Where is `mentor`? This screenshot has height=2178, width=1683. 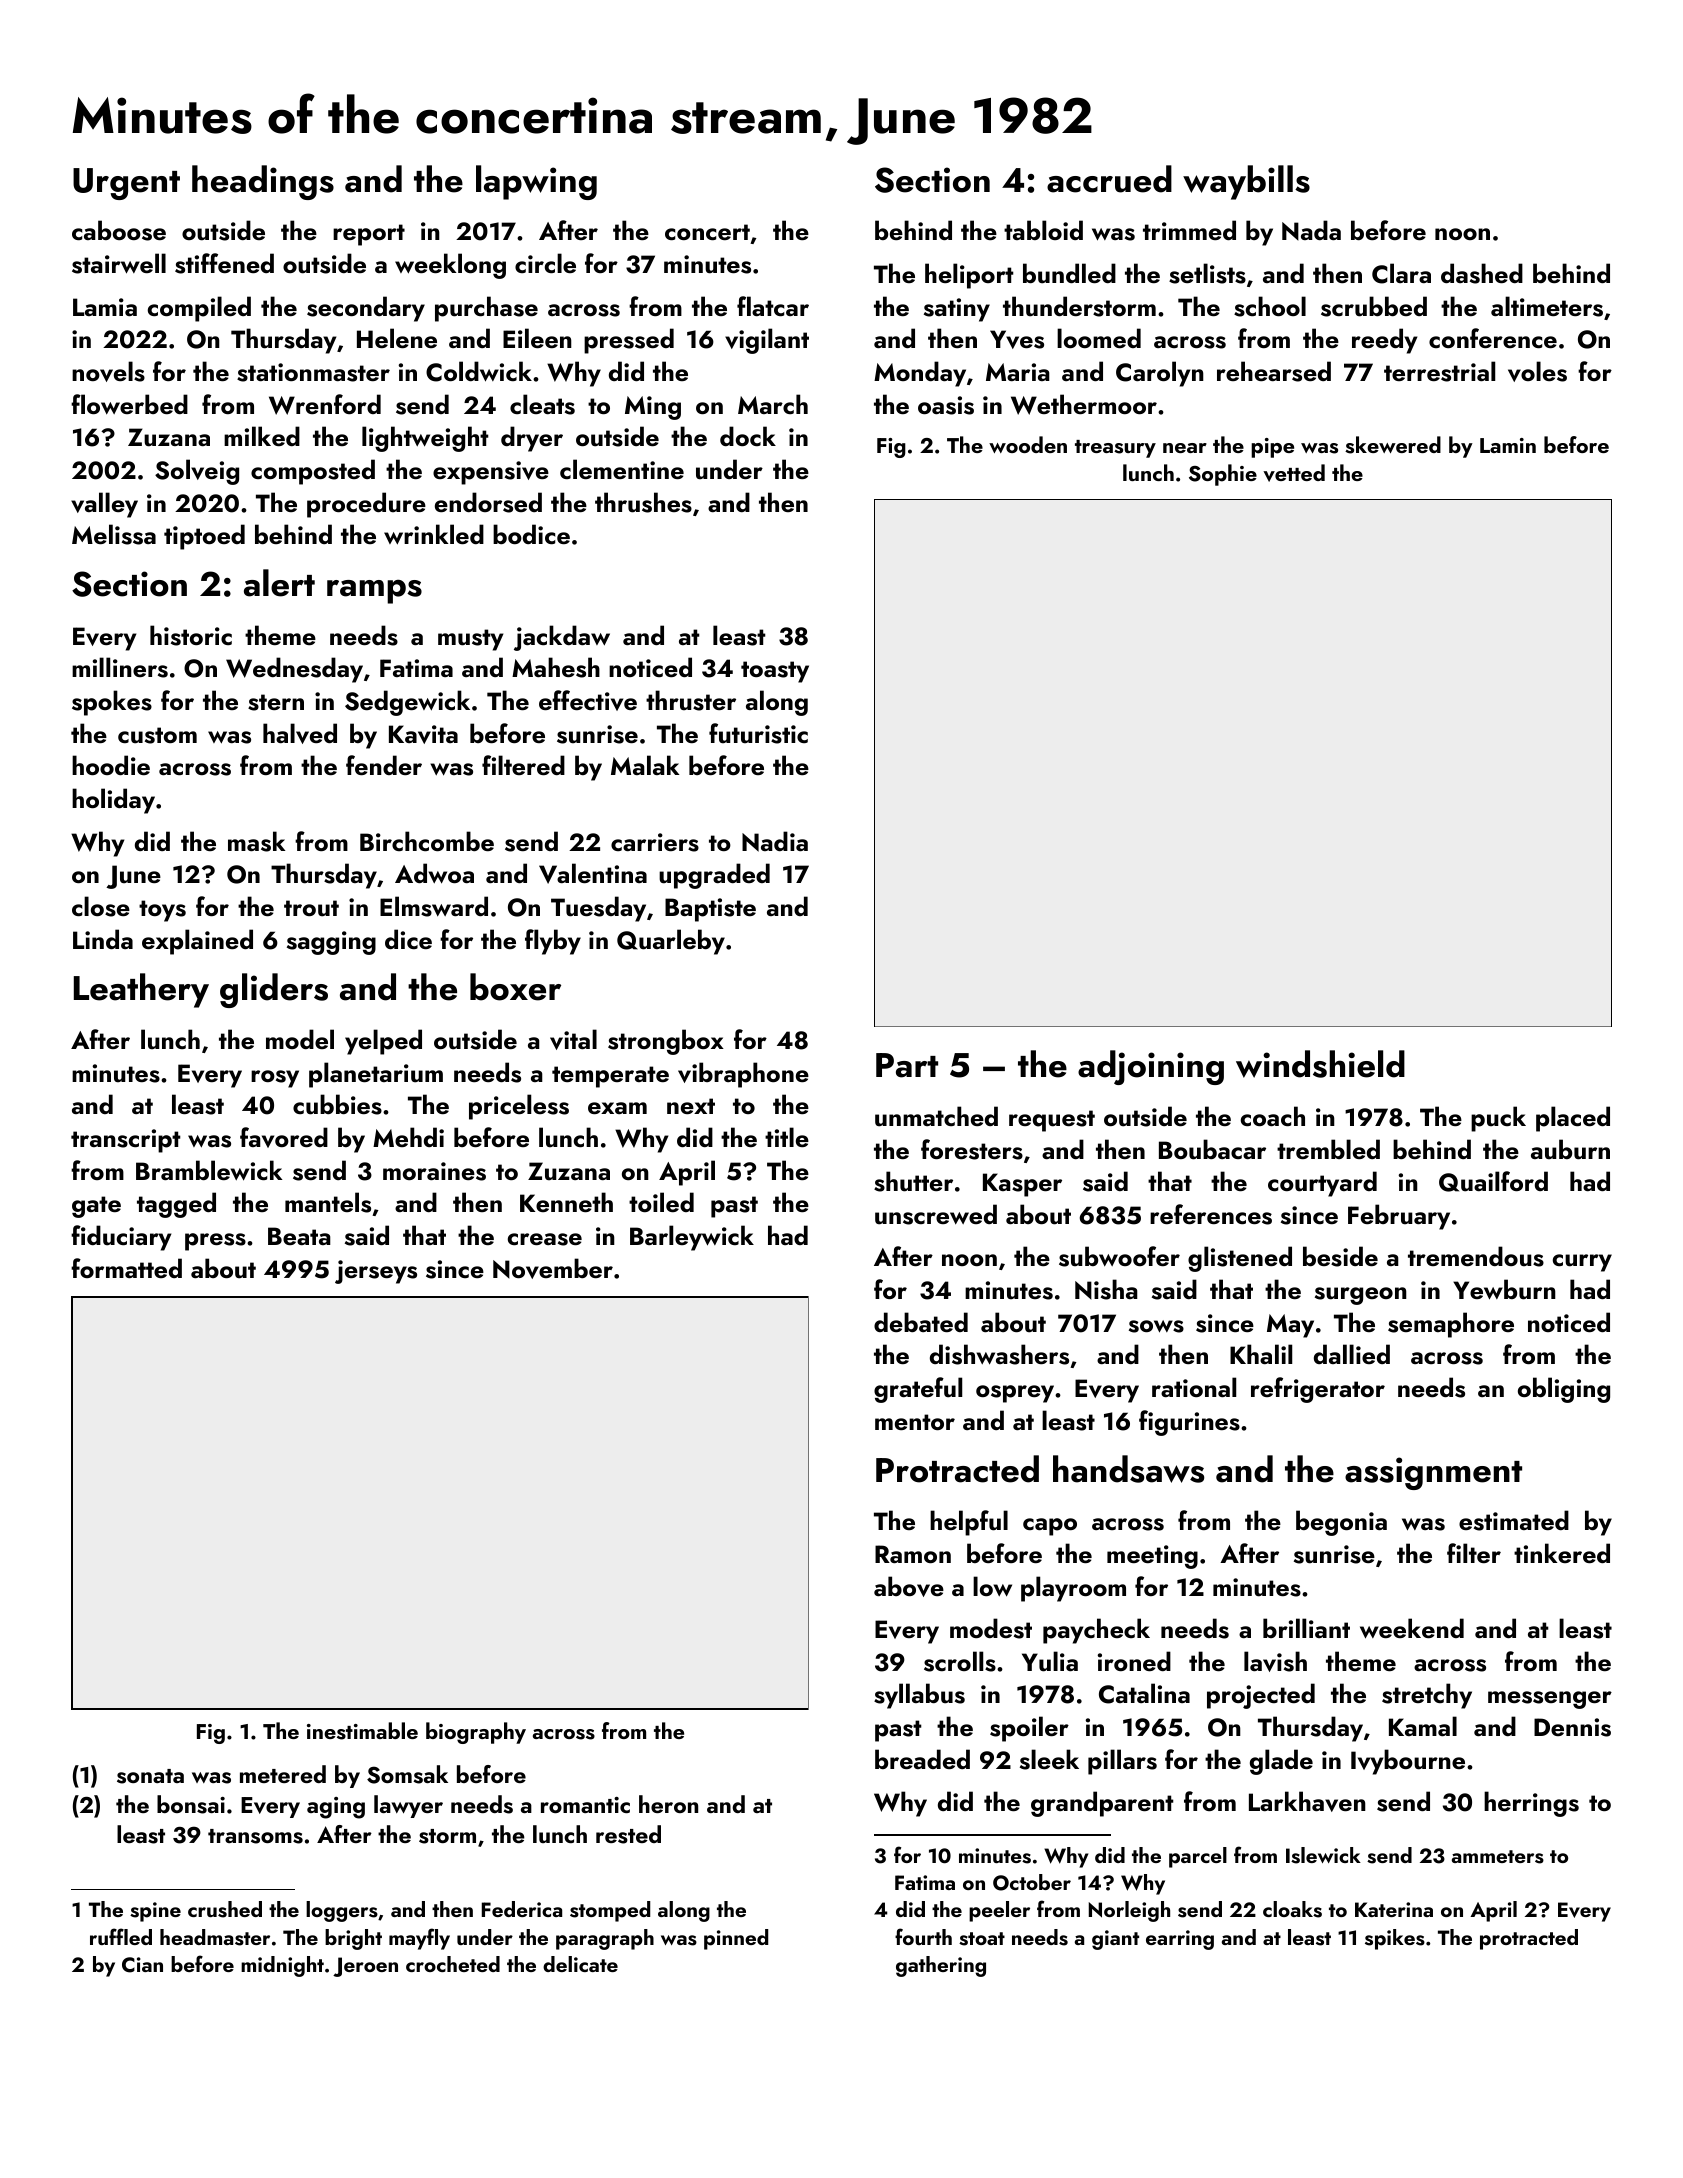
mentor is located at coordinates (915, 1422).
